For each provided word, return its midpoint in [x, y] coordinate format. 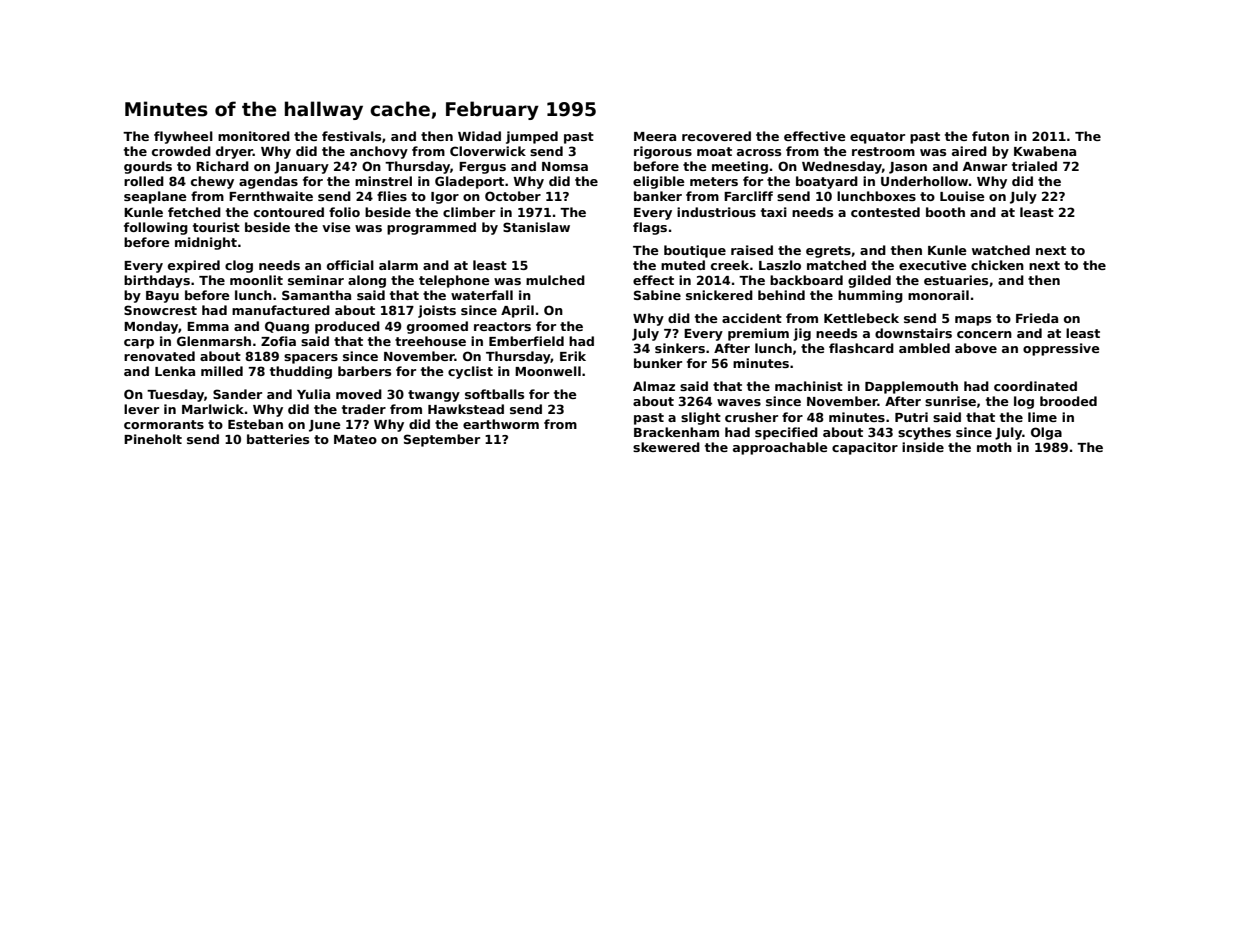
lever [141, 409]
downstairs [913, 333]
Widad [479, 136]
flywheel [183, 137]
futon [990, 136]
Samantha [316, 295]
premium [758, 334]
